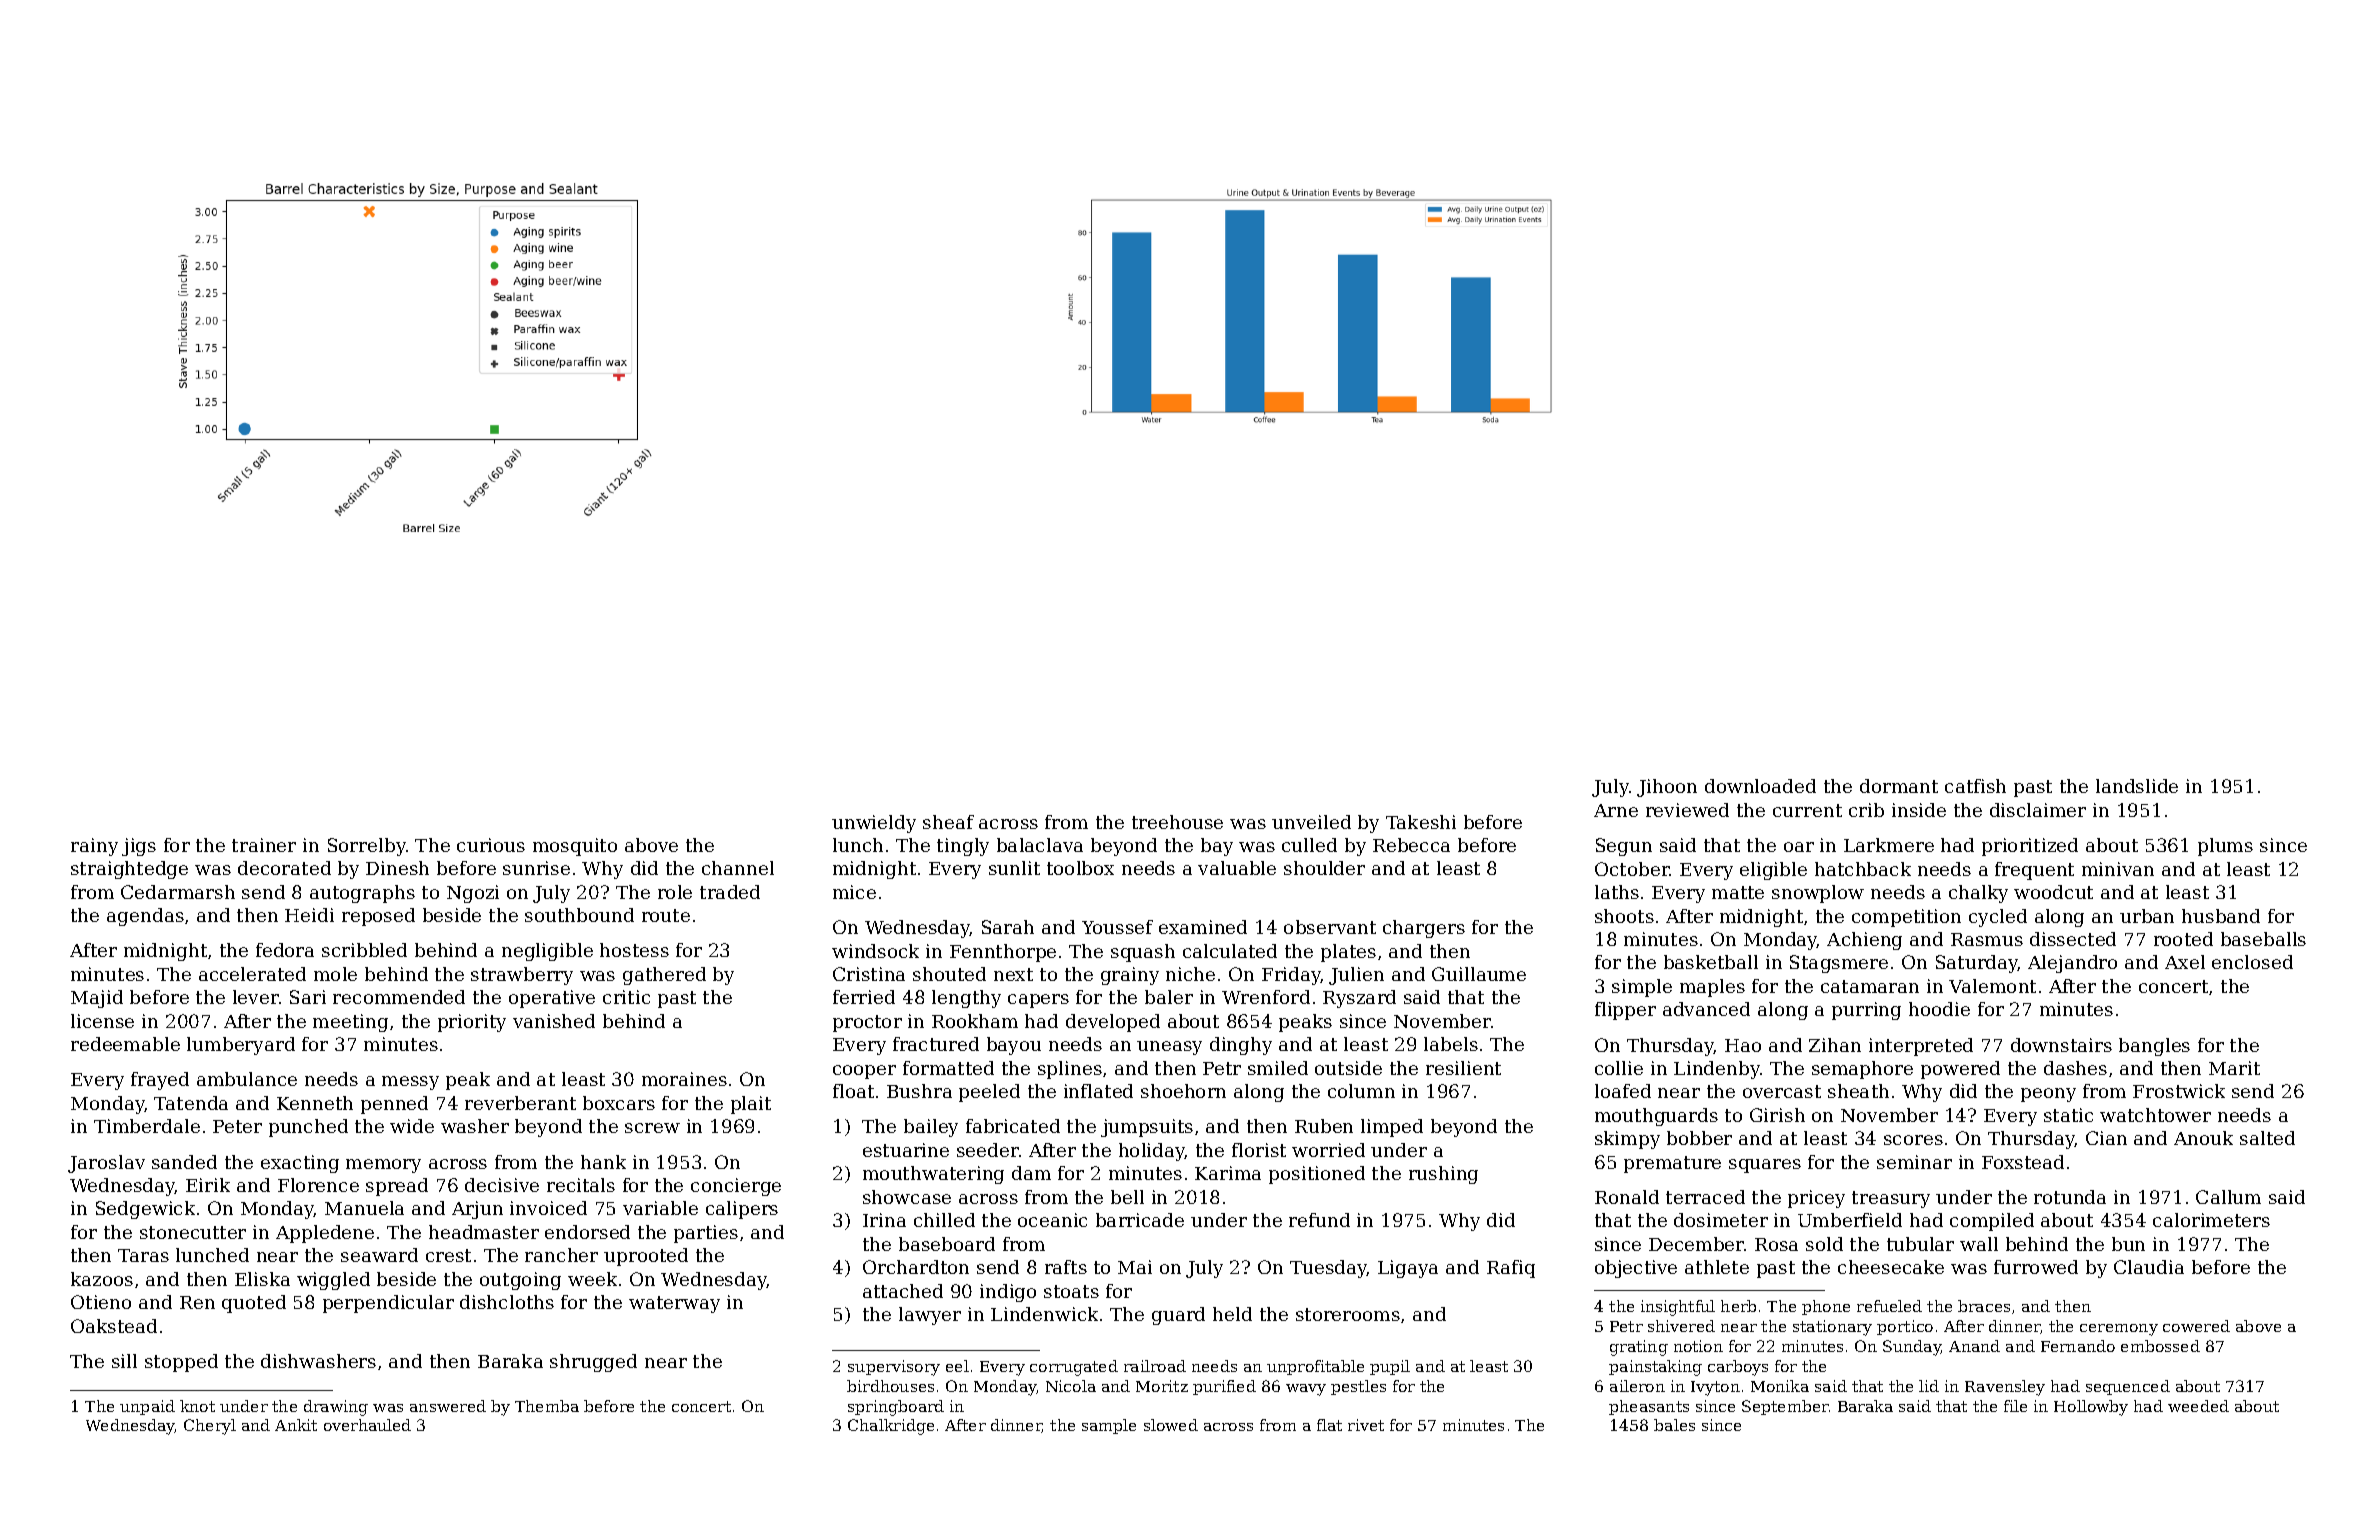 This page has height=1540, width=2380. I want to click on dosimeter, so click(1721, 1220).
